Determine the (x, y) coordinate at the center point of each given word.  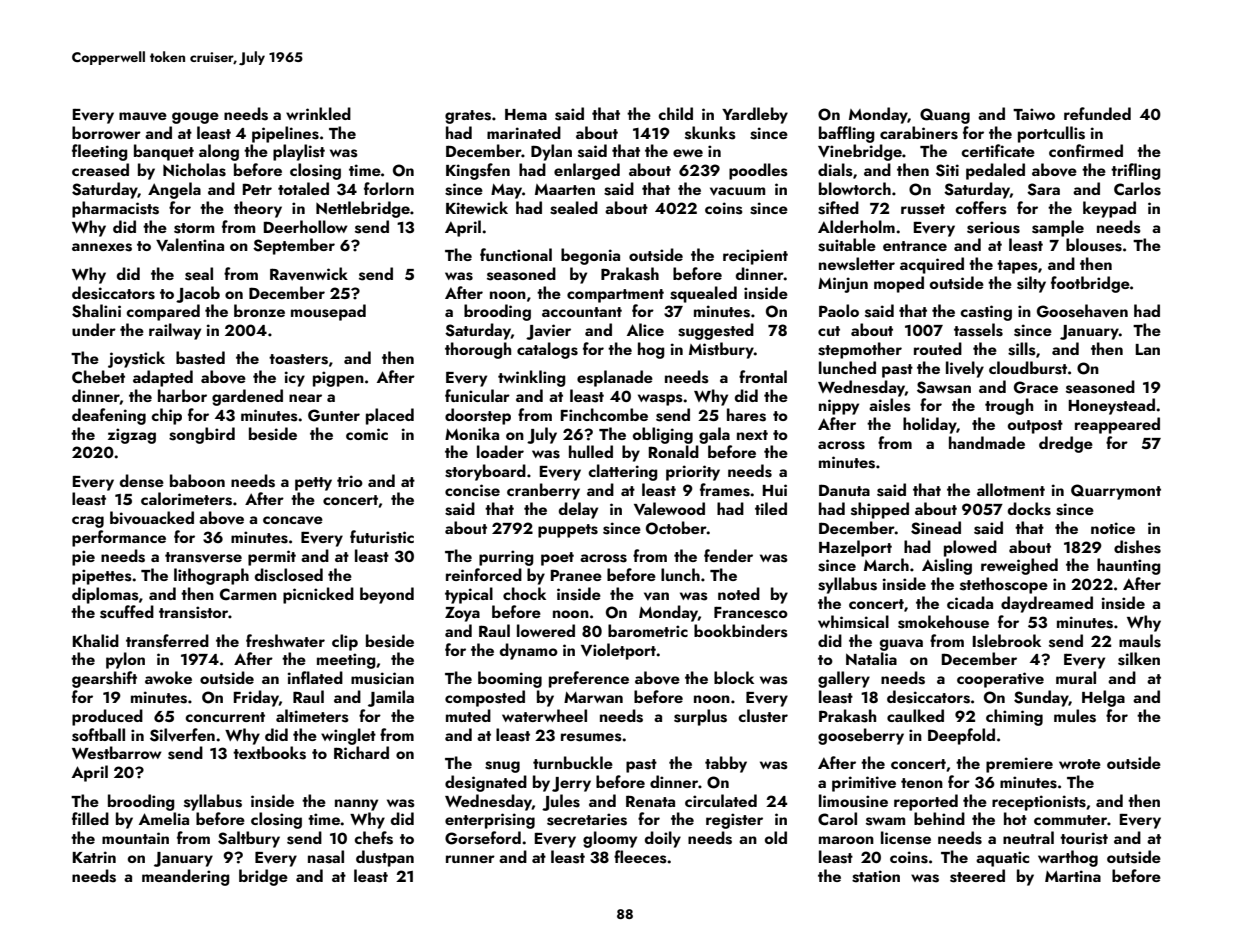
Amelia (164, 818)
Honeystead (1112, 406)
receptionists (1039, 803)
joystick (136, 359)
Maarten (565, 189)
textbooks (269, 753)
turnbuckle (573, 762)
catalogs (547, 350)
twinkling (532, 378)
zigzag (132, 436)
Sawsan (944, 387)
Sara (1043, 189)
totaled (303, 188)
